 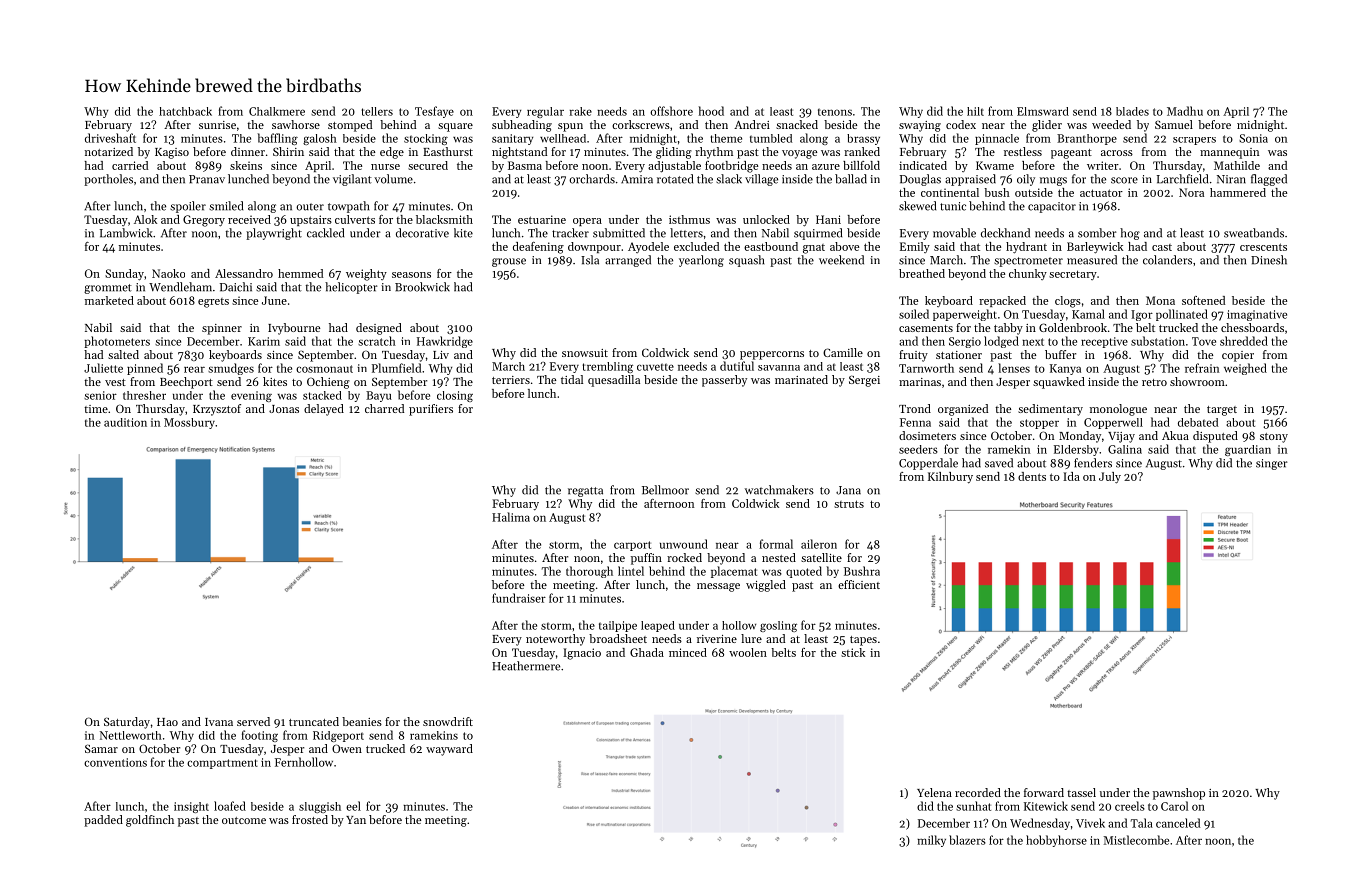 What do you see at coordinates (1185, 111) in the screenshot?
I see `Madhu` at bounding box center [1185, 111].
